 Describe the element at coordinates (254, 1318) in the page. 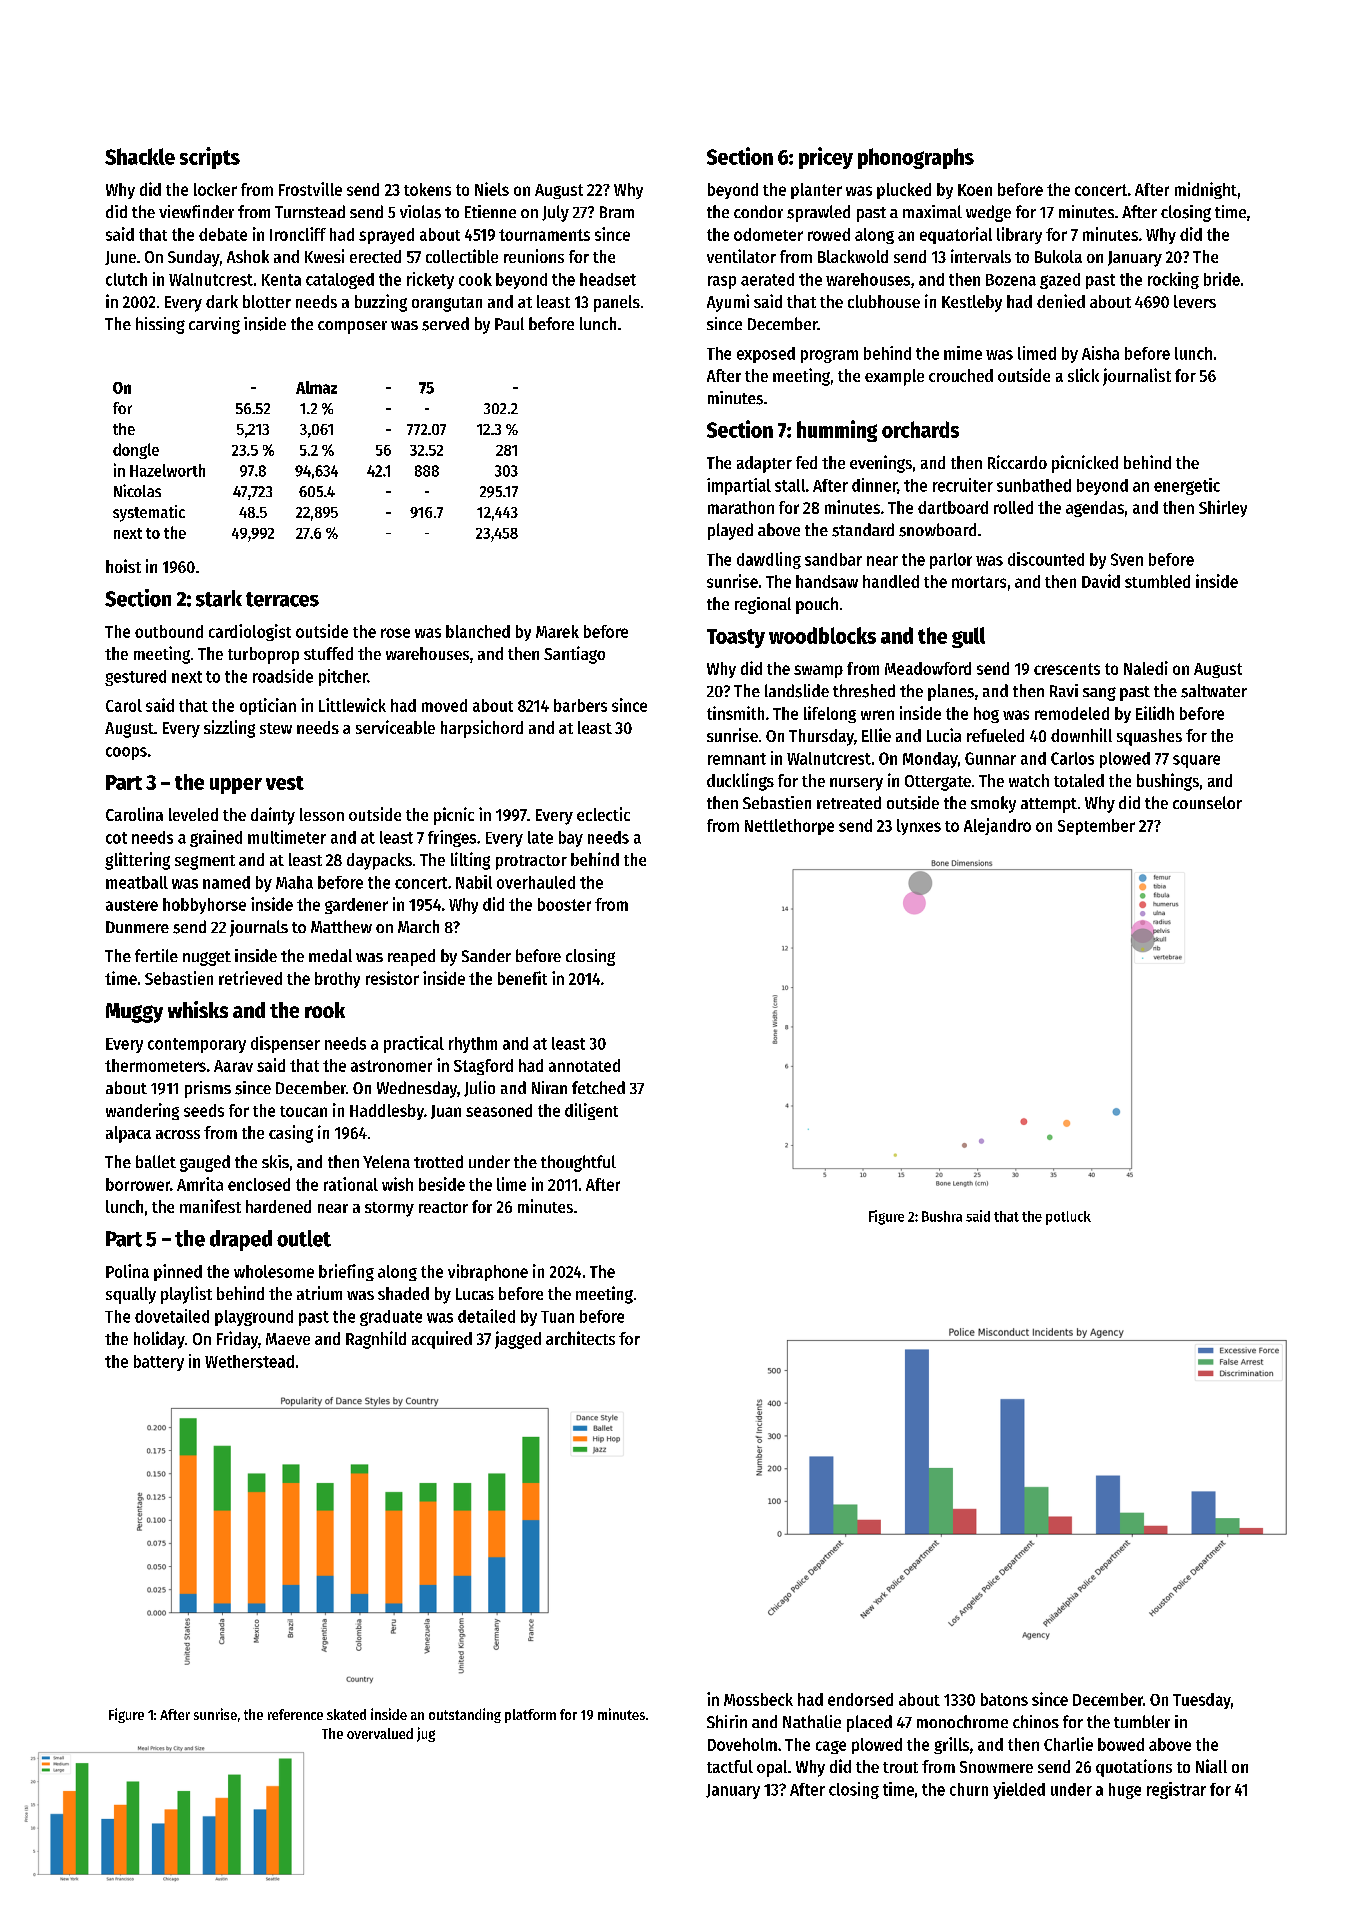

I see `playground` at that location.
